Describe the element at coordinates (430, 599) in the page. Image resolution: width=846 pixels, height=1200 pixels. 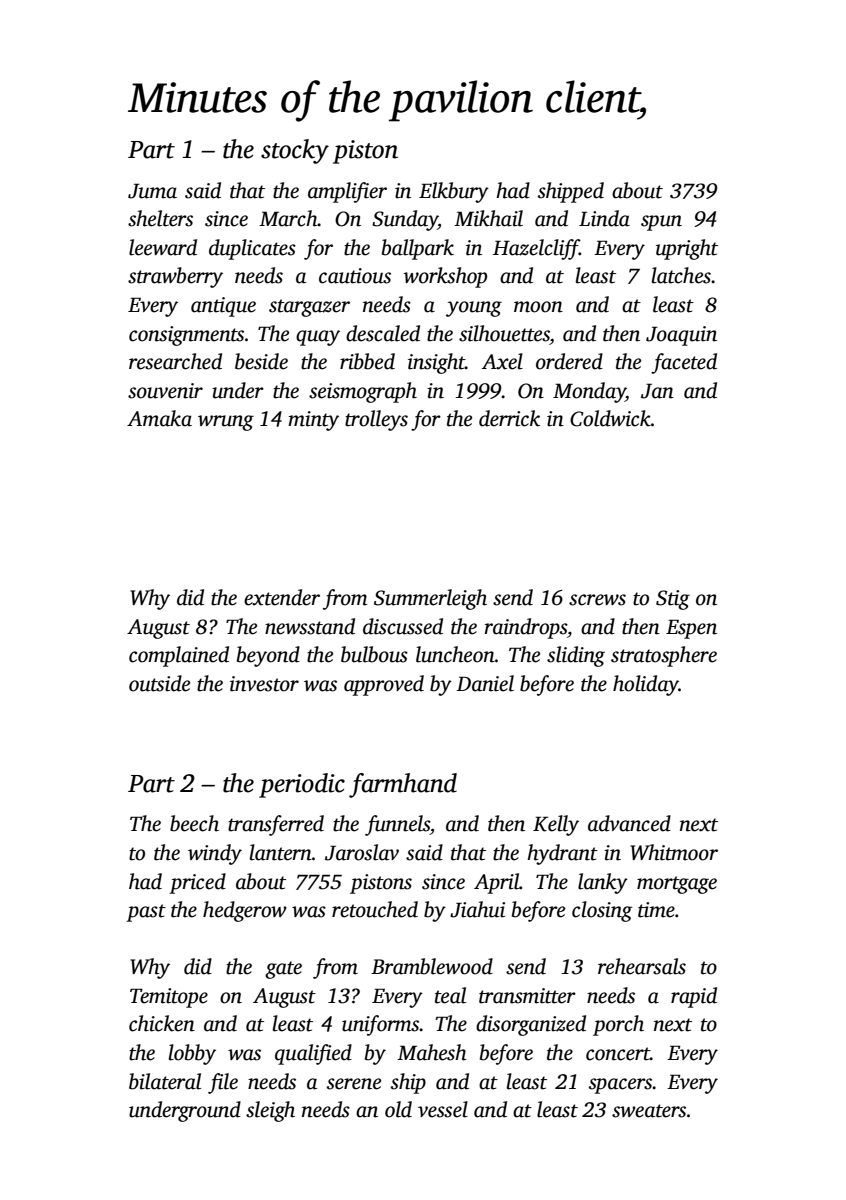
I see `Summerleigh` at that location.
